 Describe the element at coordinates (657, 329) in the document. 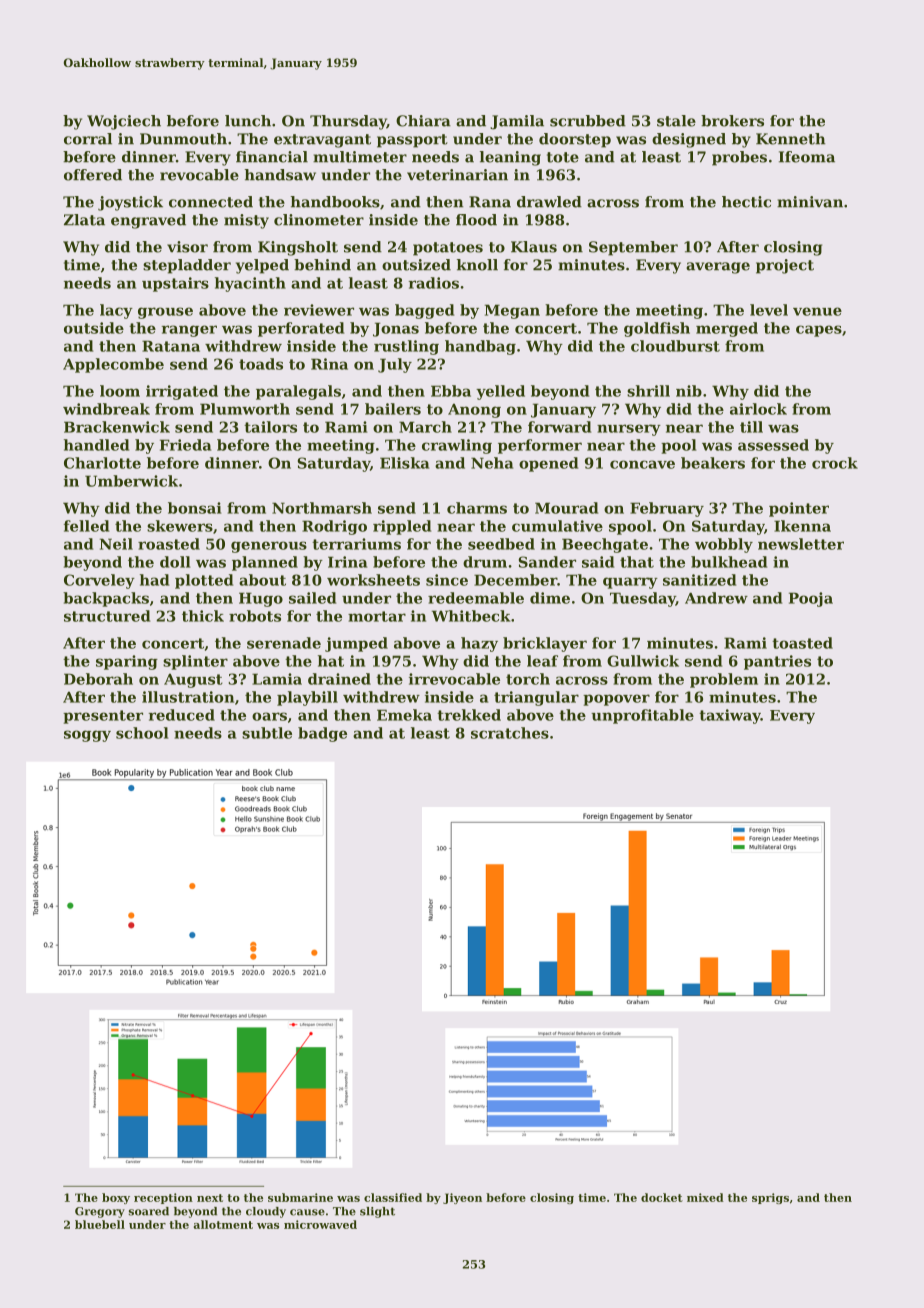

I see `goldfish` at that location.
